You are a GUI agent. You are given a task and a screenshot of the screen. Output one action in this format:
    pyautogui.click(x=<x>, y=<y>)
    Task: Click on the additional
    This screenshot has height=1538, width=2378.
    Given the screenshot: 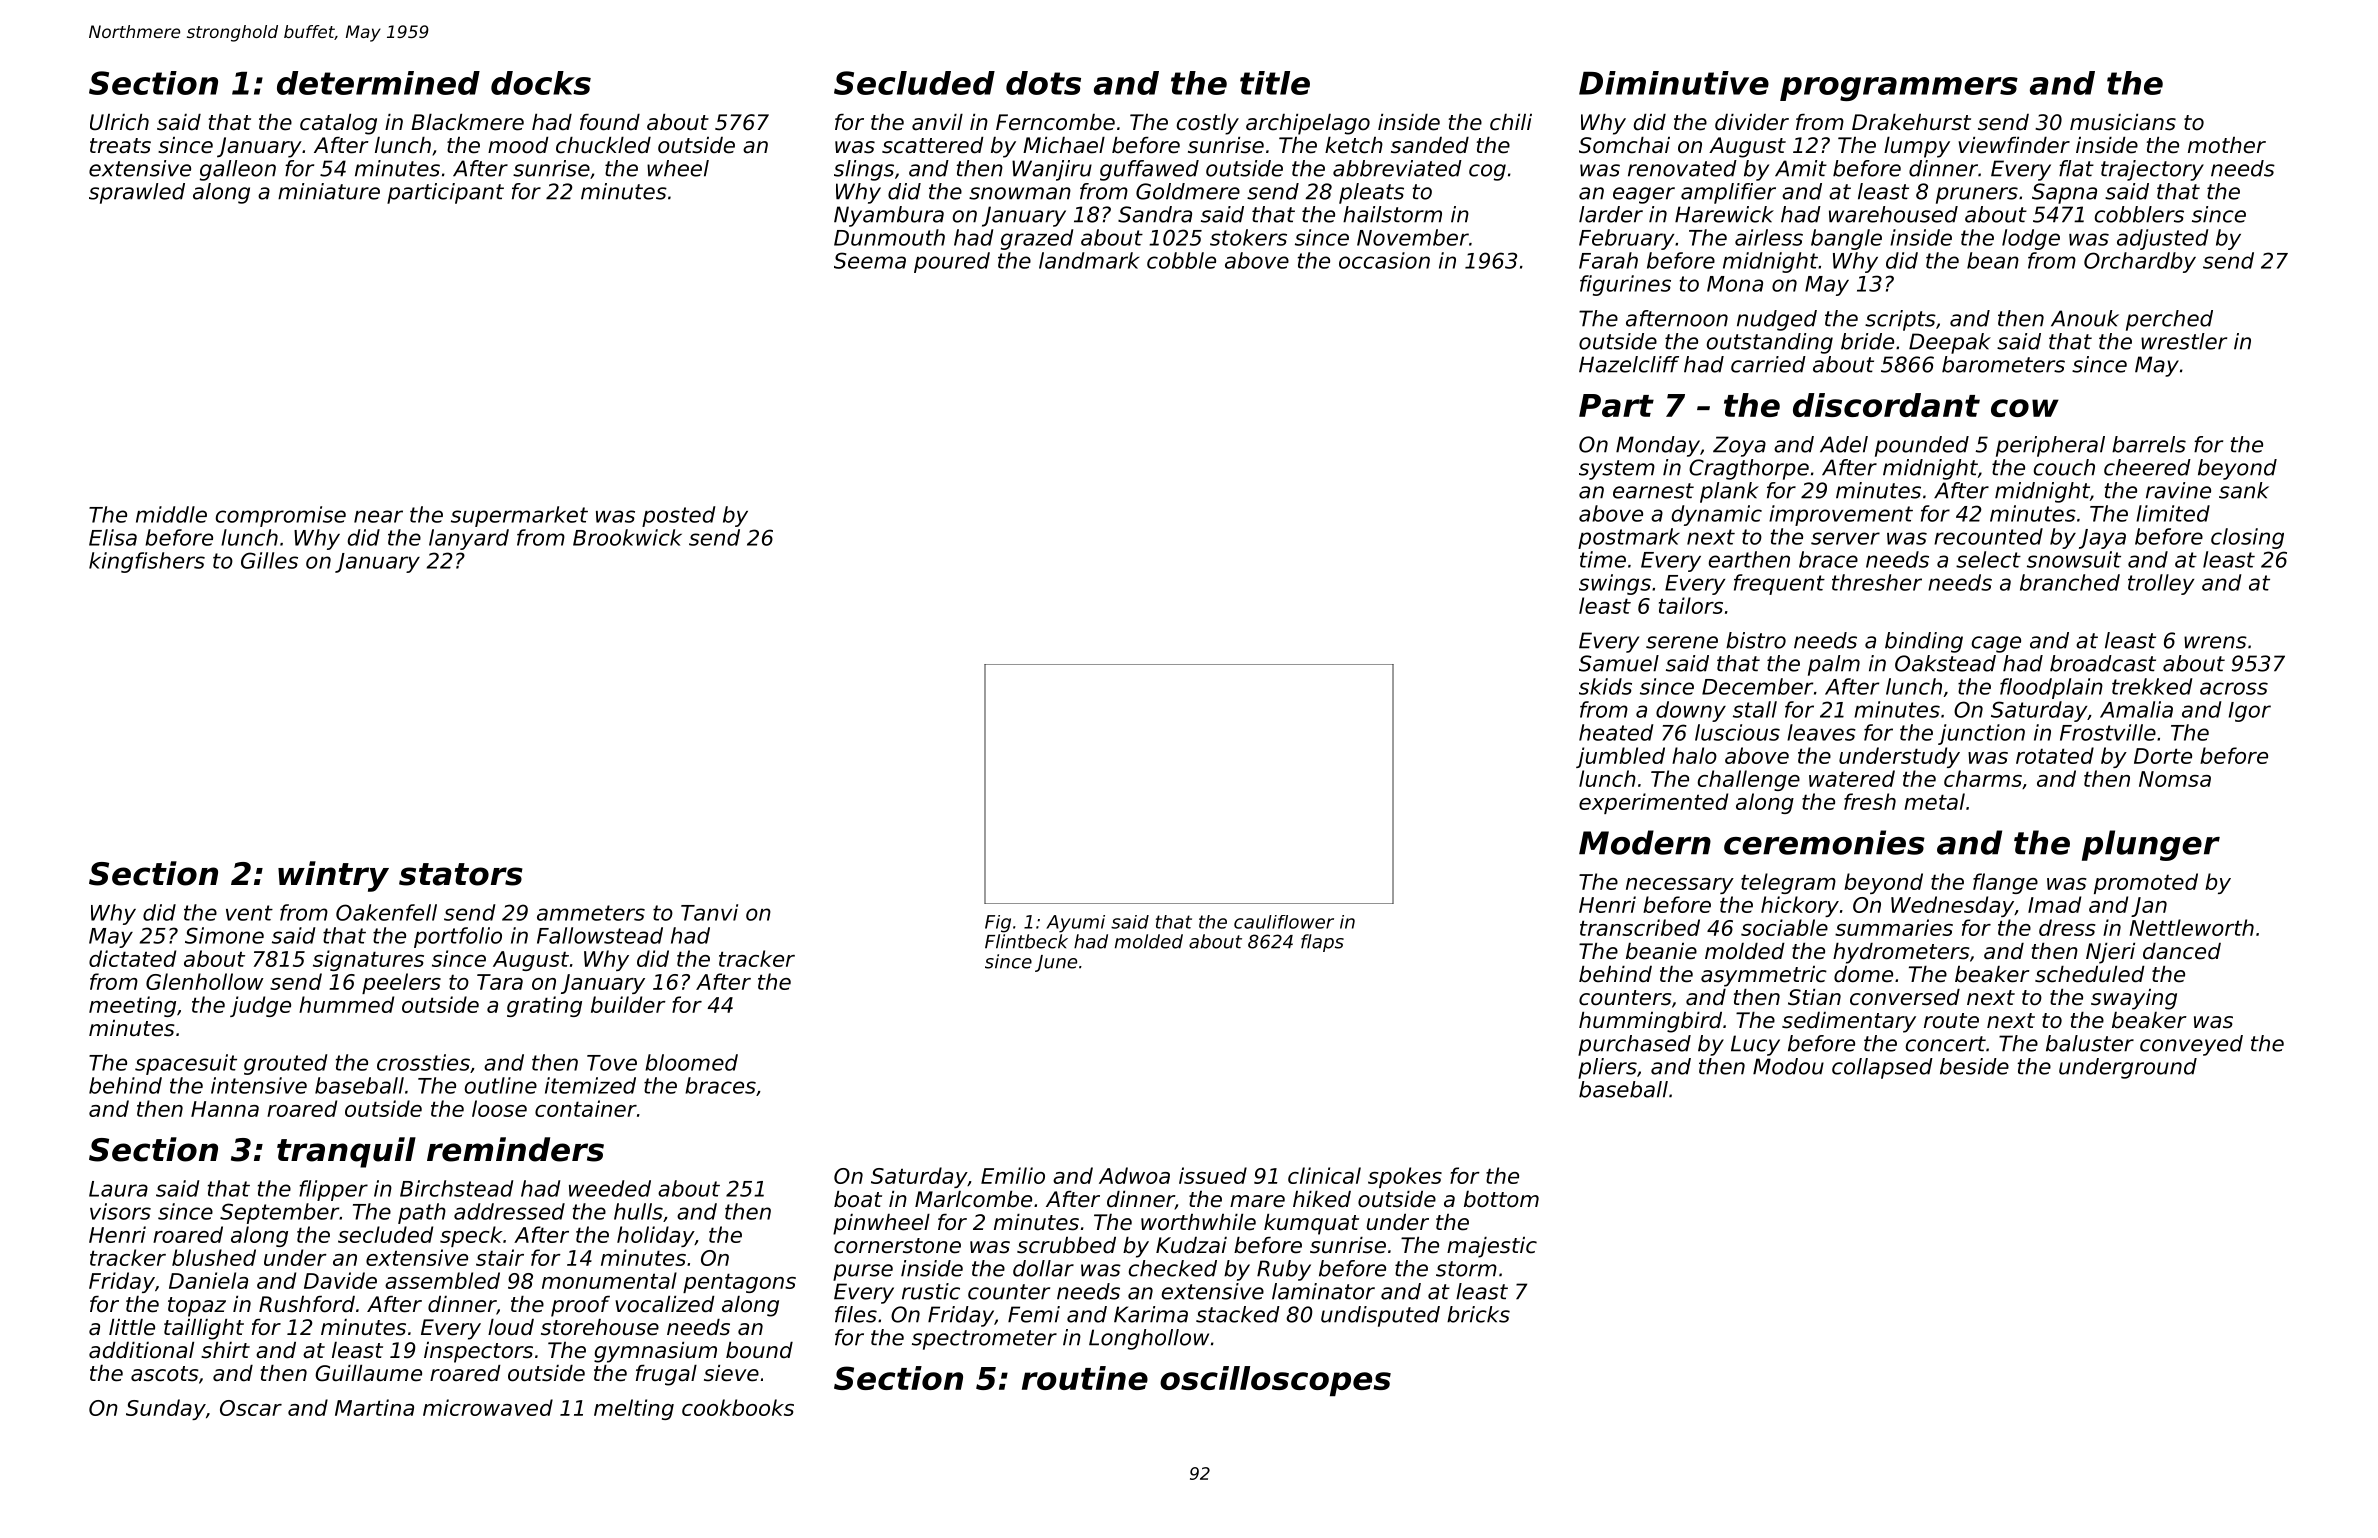 What is the action you would take?
    pyautogui.click(x=141, y=1350)
